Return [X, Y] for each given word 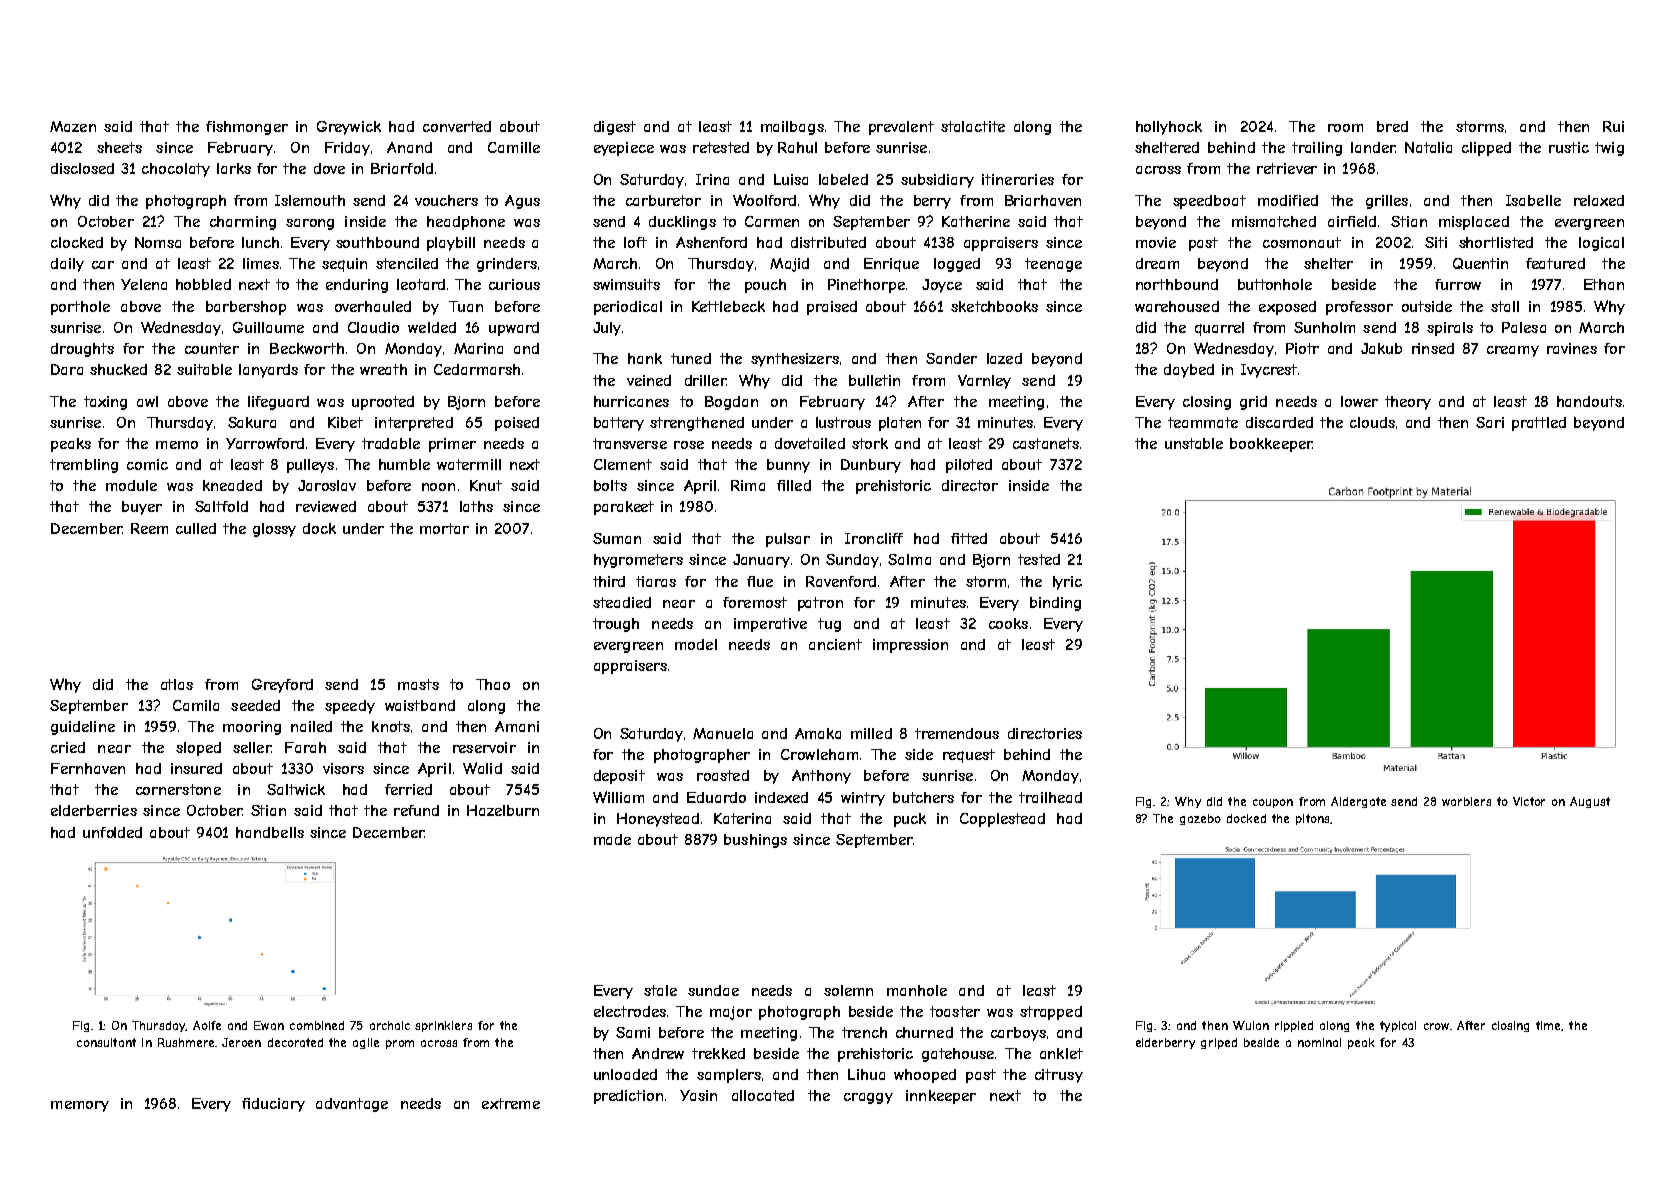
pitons [1312, 819]
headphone [466, 223]
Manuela [723, 733]
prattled [1539, 424]
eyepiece [624, 149]
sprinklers [443, 1026]
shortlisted [1496, 242]
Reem [149, 528]
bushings [755, 841]
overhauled [373, 306]
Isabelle [1533, 200]
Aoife [207, 1025]
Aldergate [1358, 802]
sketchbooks [994, 306]
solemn [848, 990]
